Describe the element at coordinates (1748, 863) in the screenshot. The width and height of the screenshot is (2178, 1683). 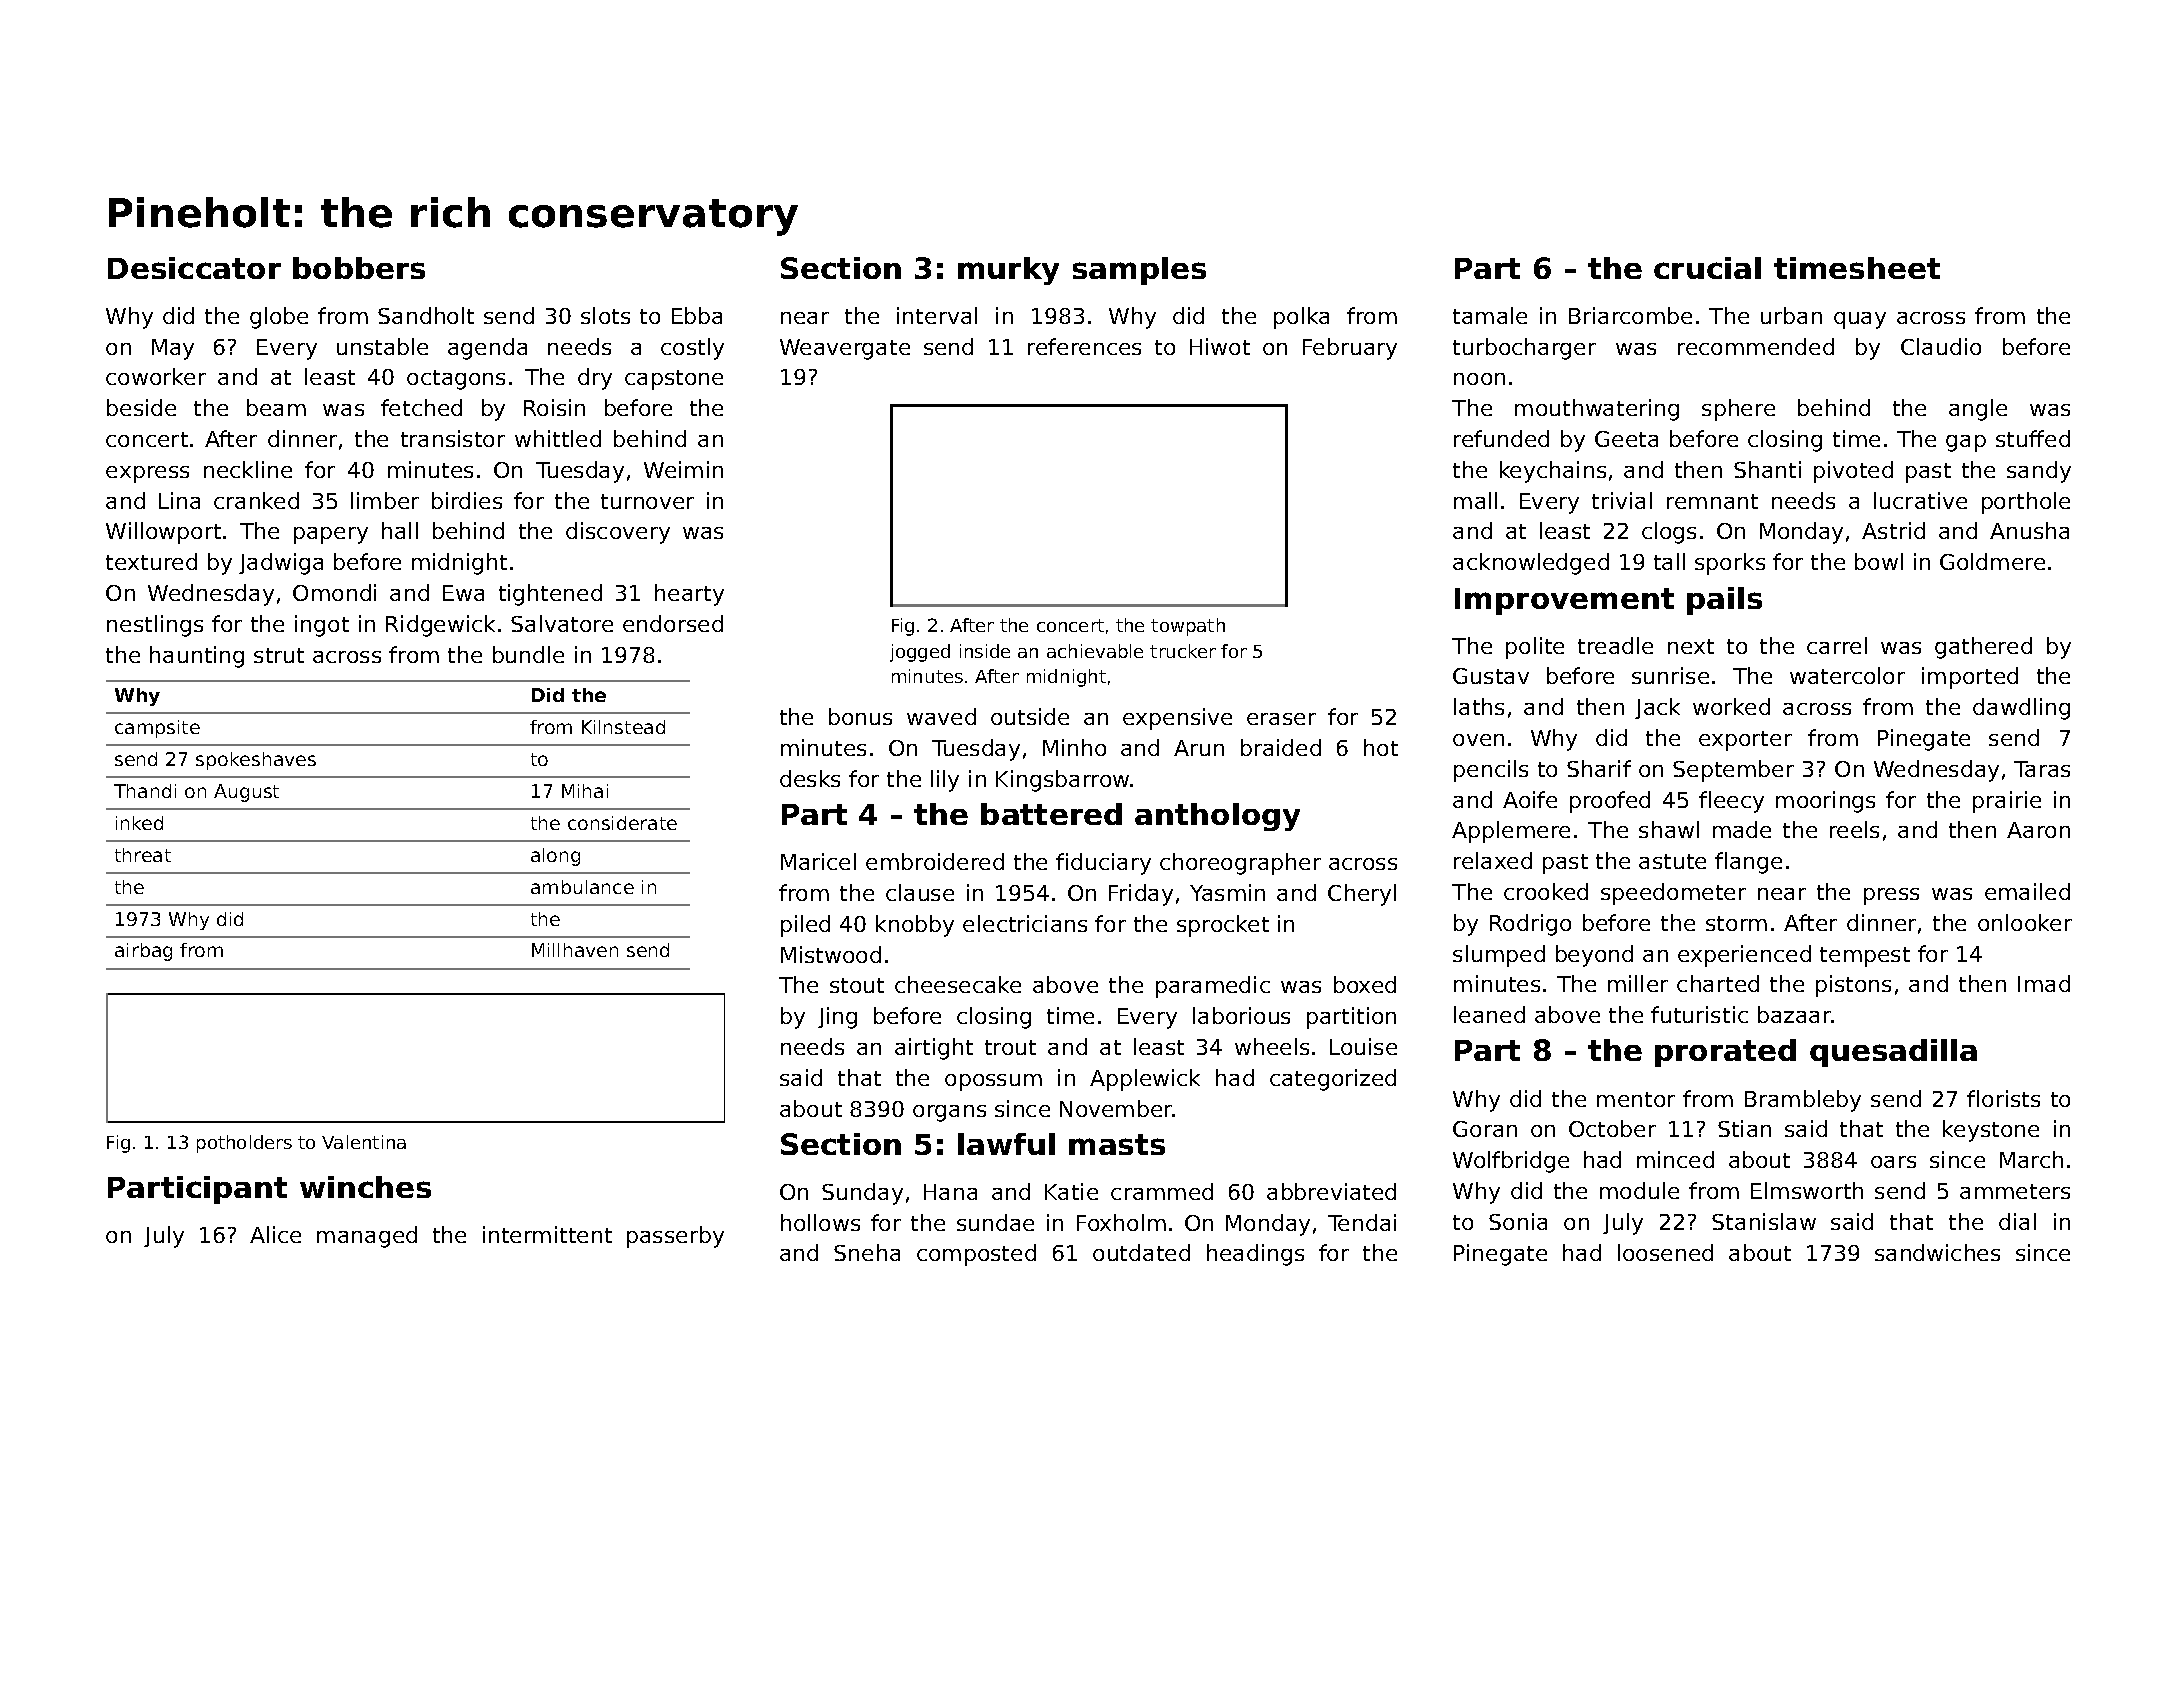
I see `flange` at that location.
